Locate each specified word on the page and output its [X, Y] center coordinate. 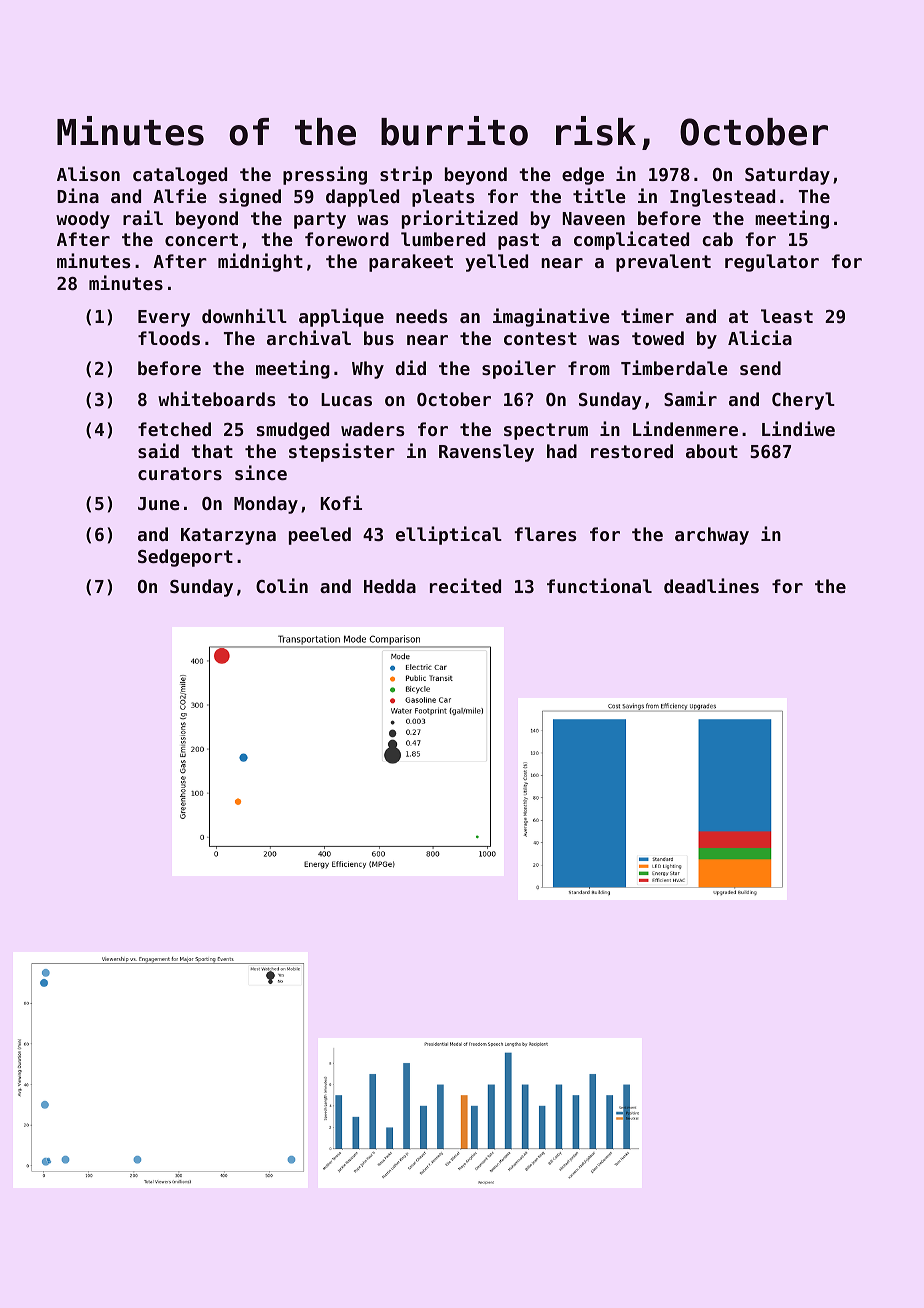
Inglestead [722, 198]
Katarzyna [228, 536]
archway [712, 536]
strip [406, 175]
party [320, 220]
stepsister [342, 452]
